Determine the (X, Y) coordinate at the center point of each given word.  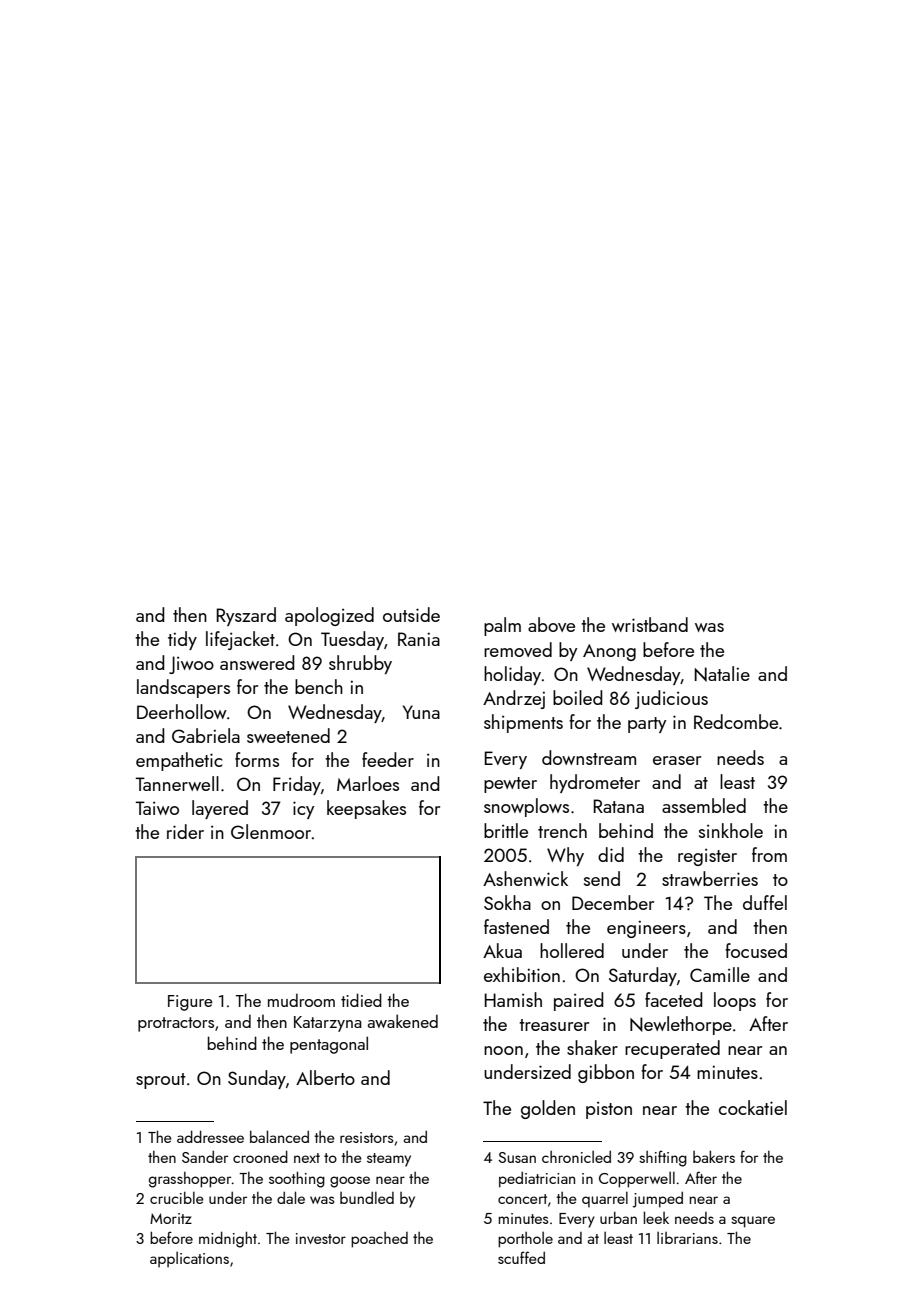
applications (189, 1259)
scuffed (521, 1257)
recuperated (672, 1049)
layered (220, 809)
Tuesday (352, 640)
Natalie (722, 674)
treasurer (554, 1025)
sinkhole (731, 830)
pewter (510, 785)
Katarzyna (328, 1024)
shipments (523, 723)
